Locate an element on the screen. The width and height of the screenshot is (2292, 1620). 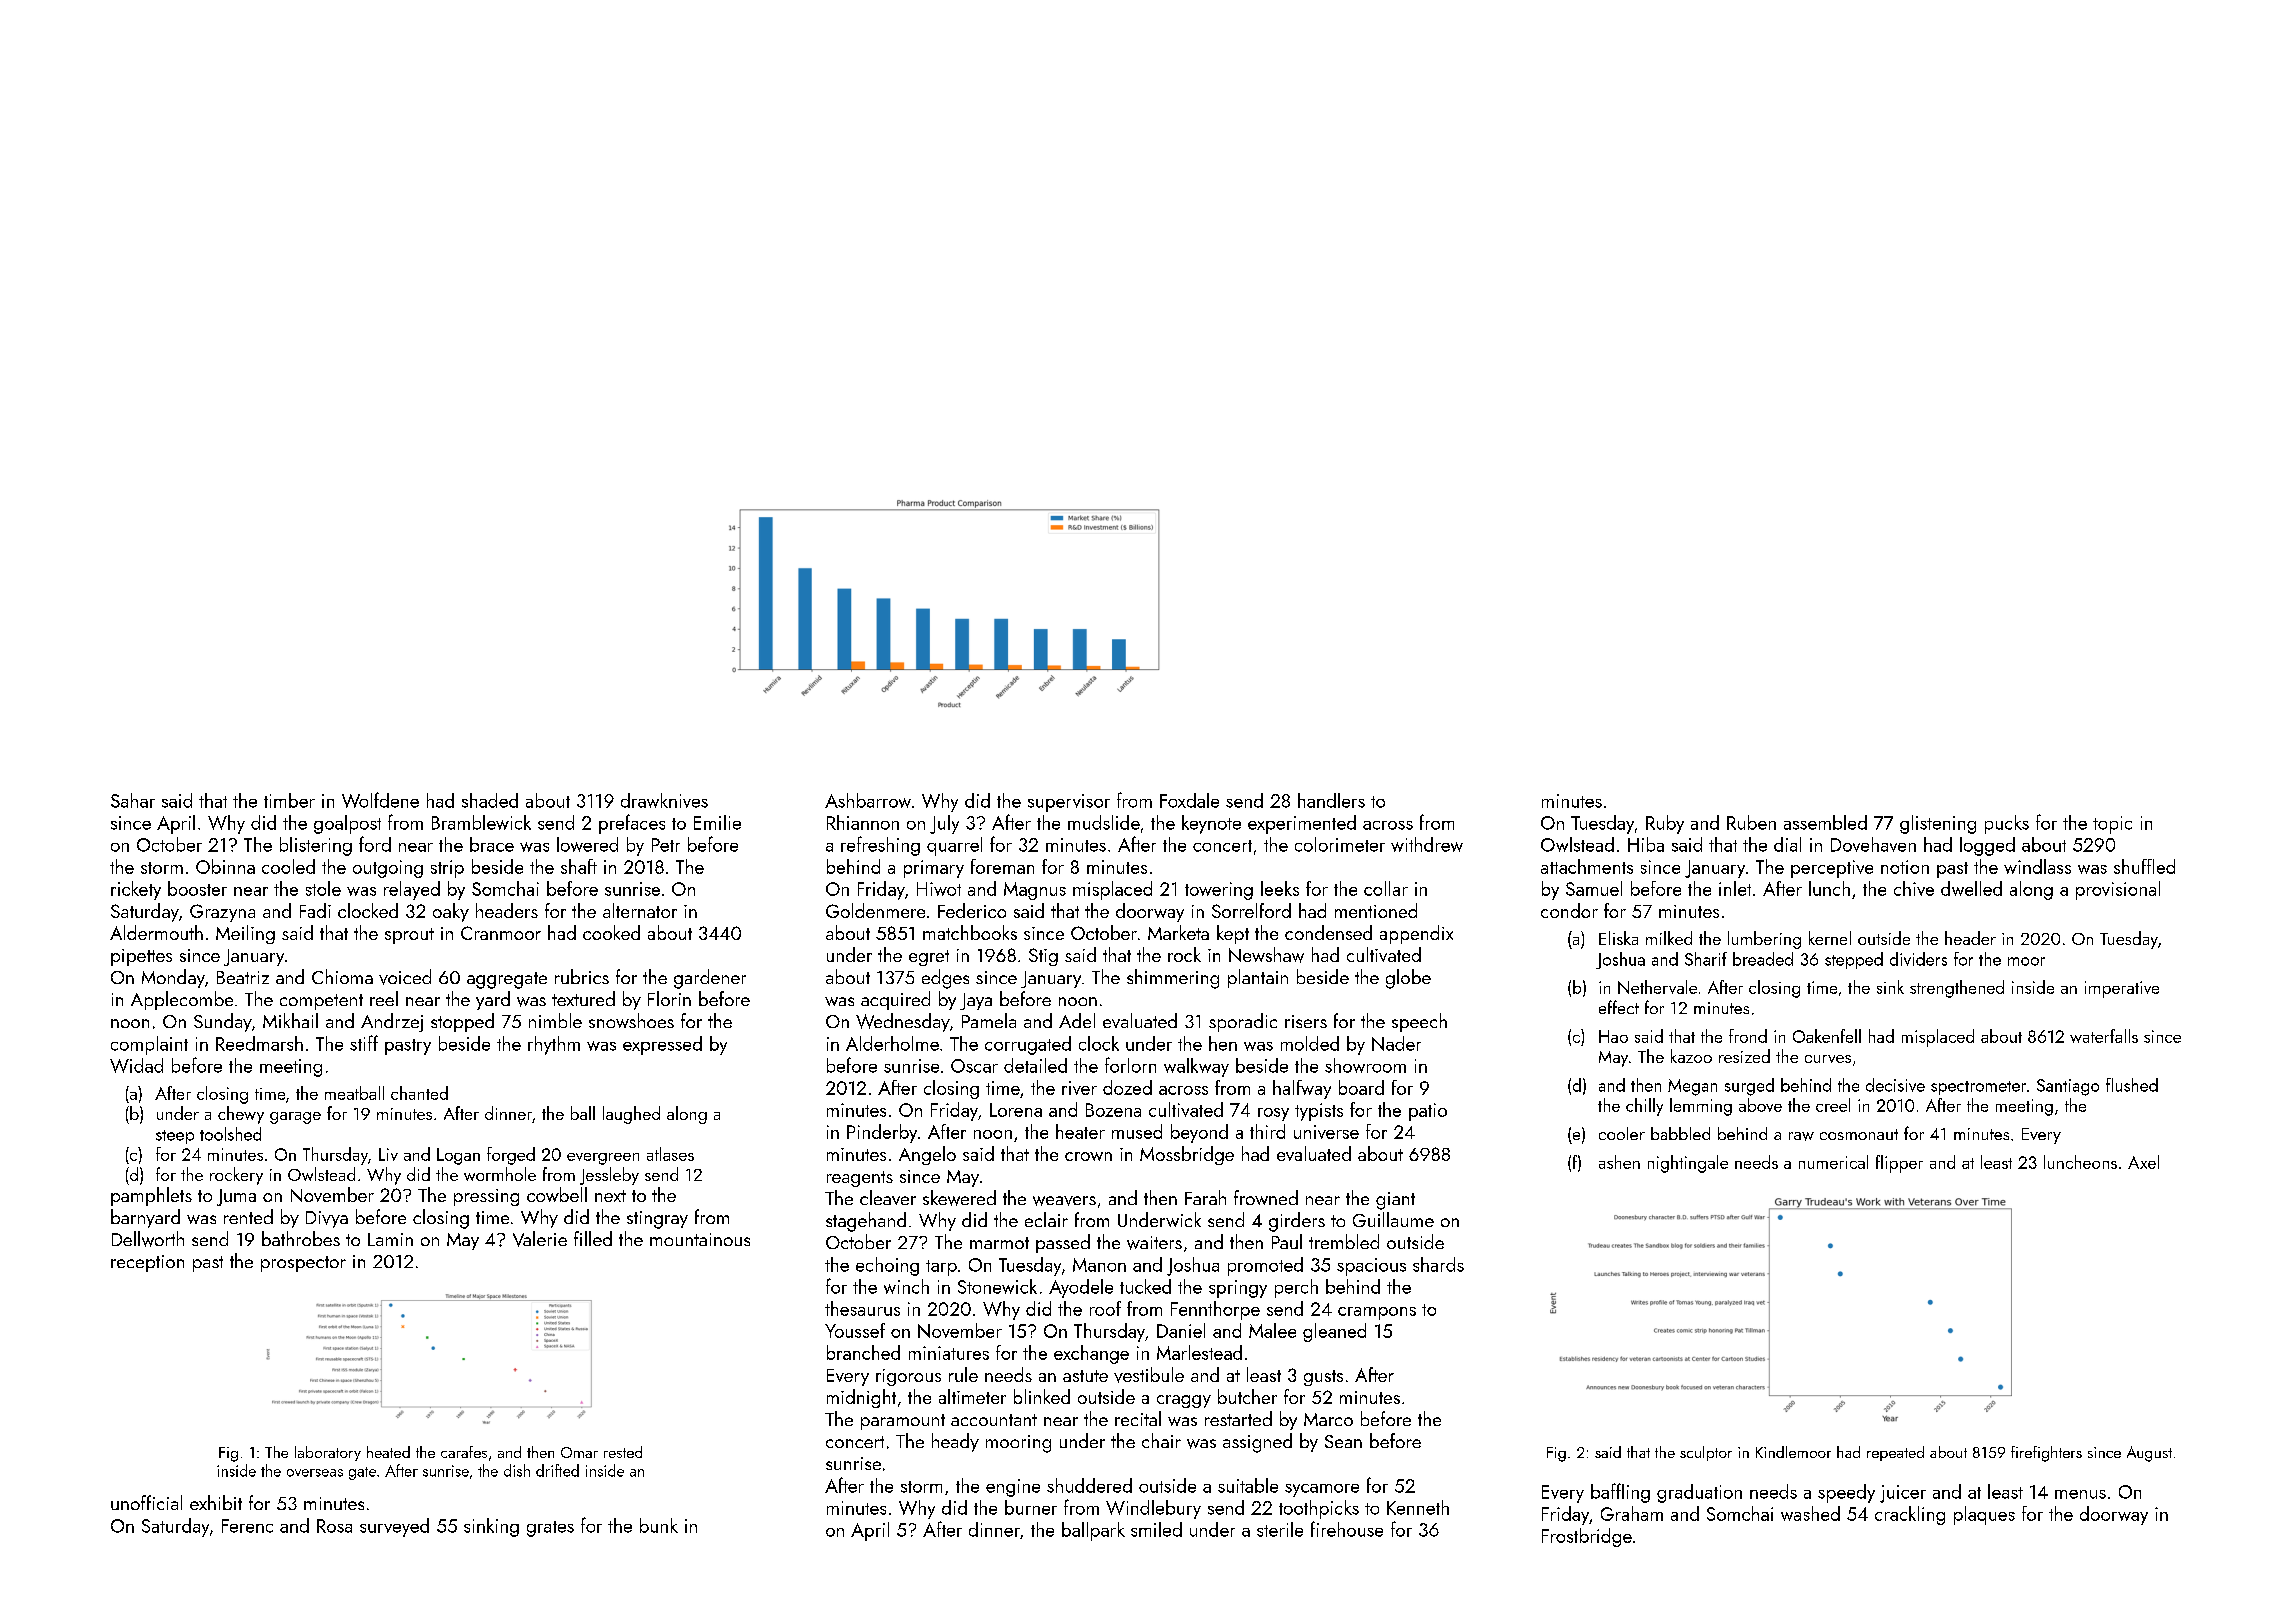
imperative is located at coordinates (2122, 989).
